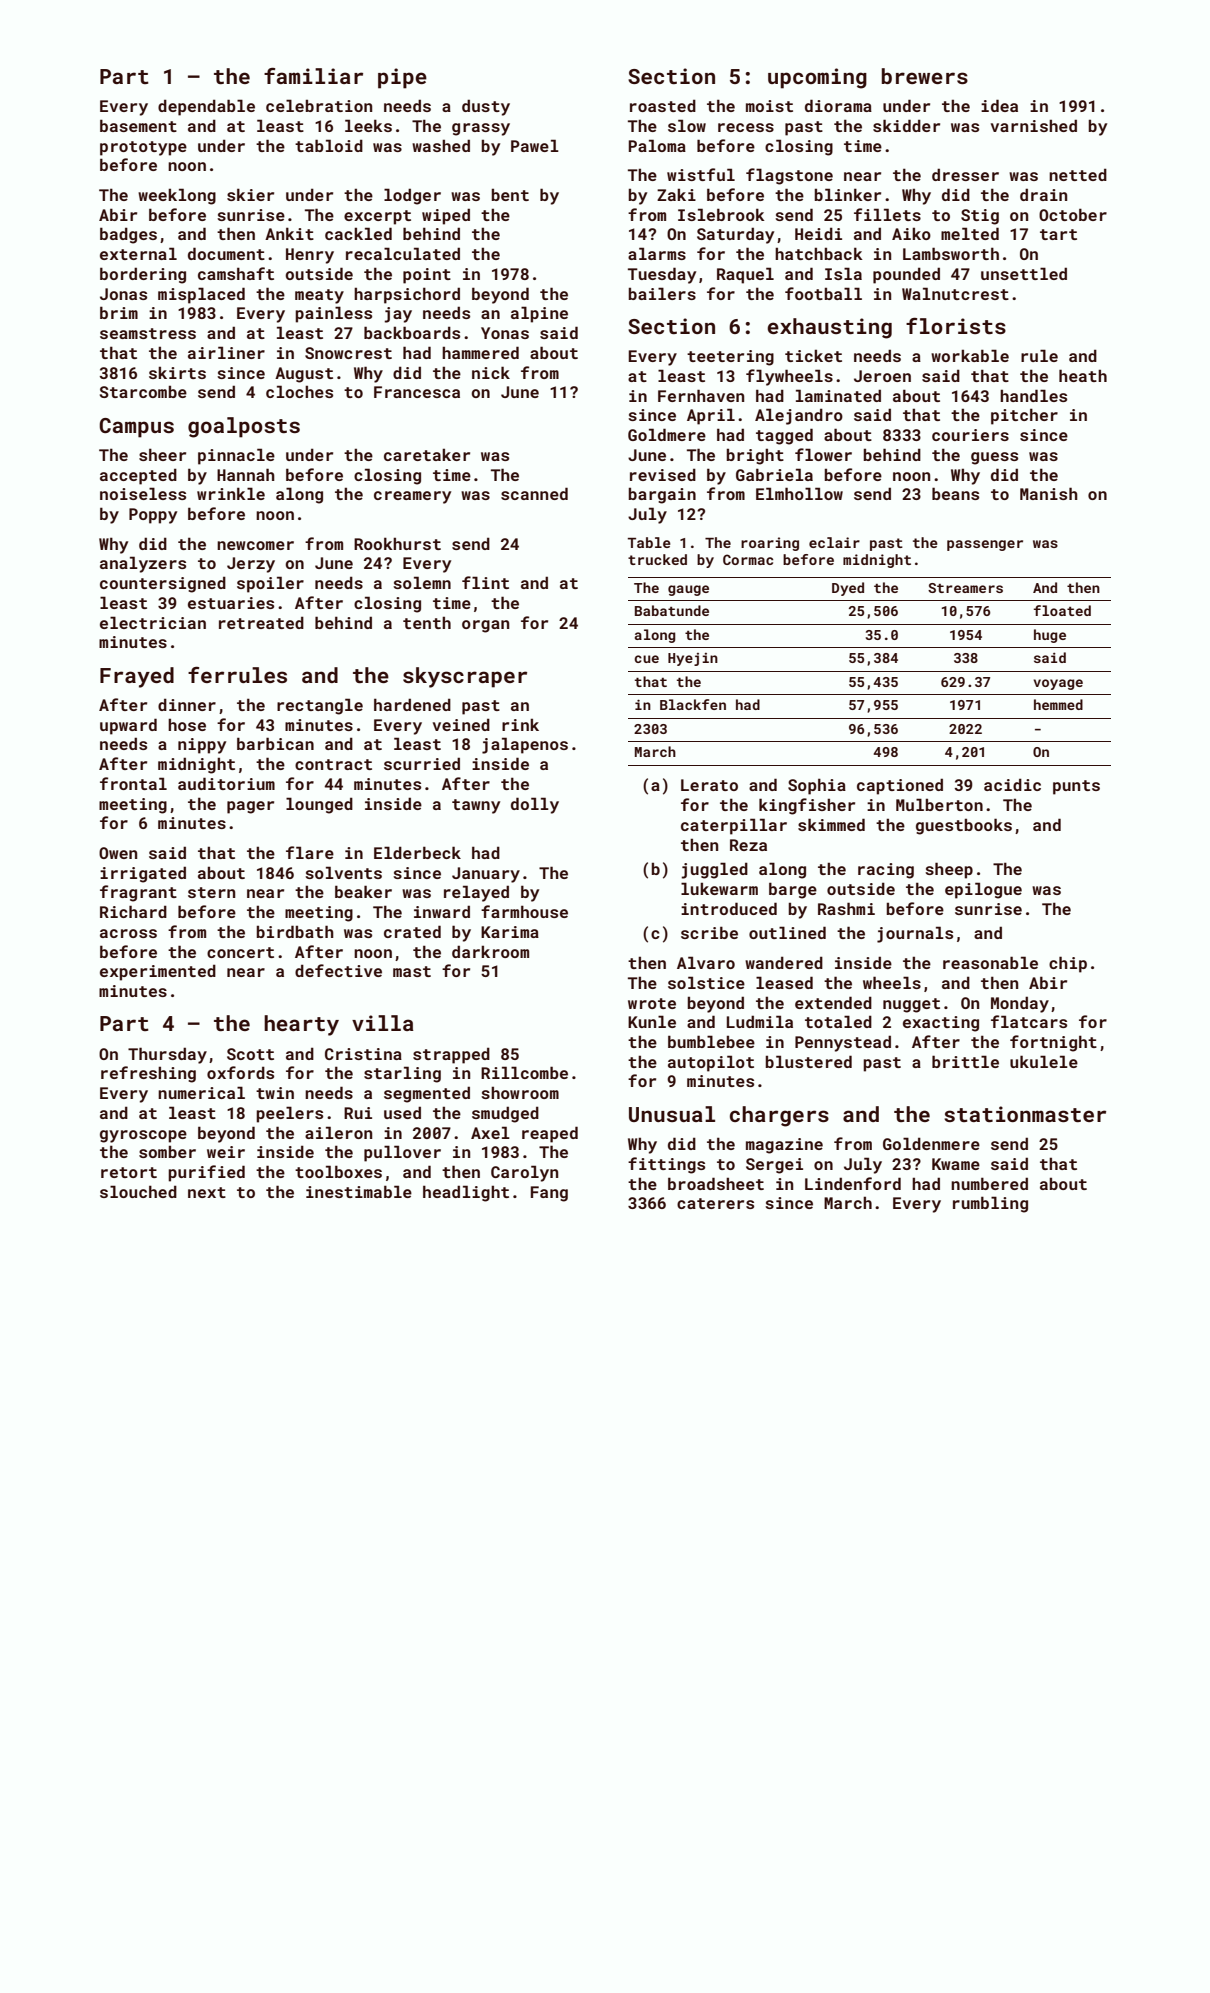  What do you see at coordinates (789, 176) in the screenshot?
I see `flagstone` at bounding box center [789, 176].
